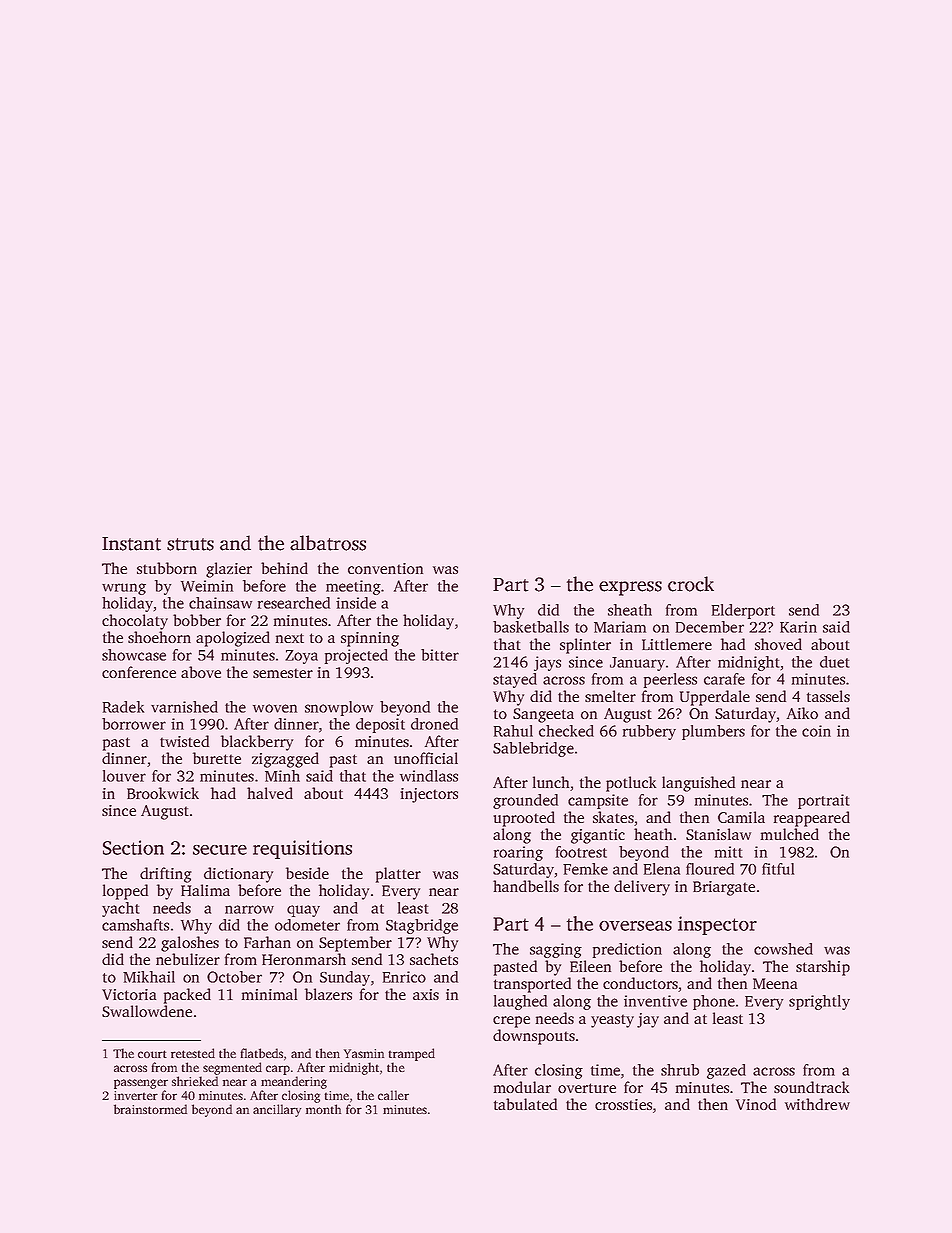  I want to click on Briargate, so click(724, 888).
